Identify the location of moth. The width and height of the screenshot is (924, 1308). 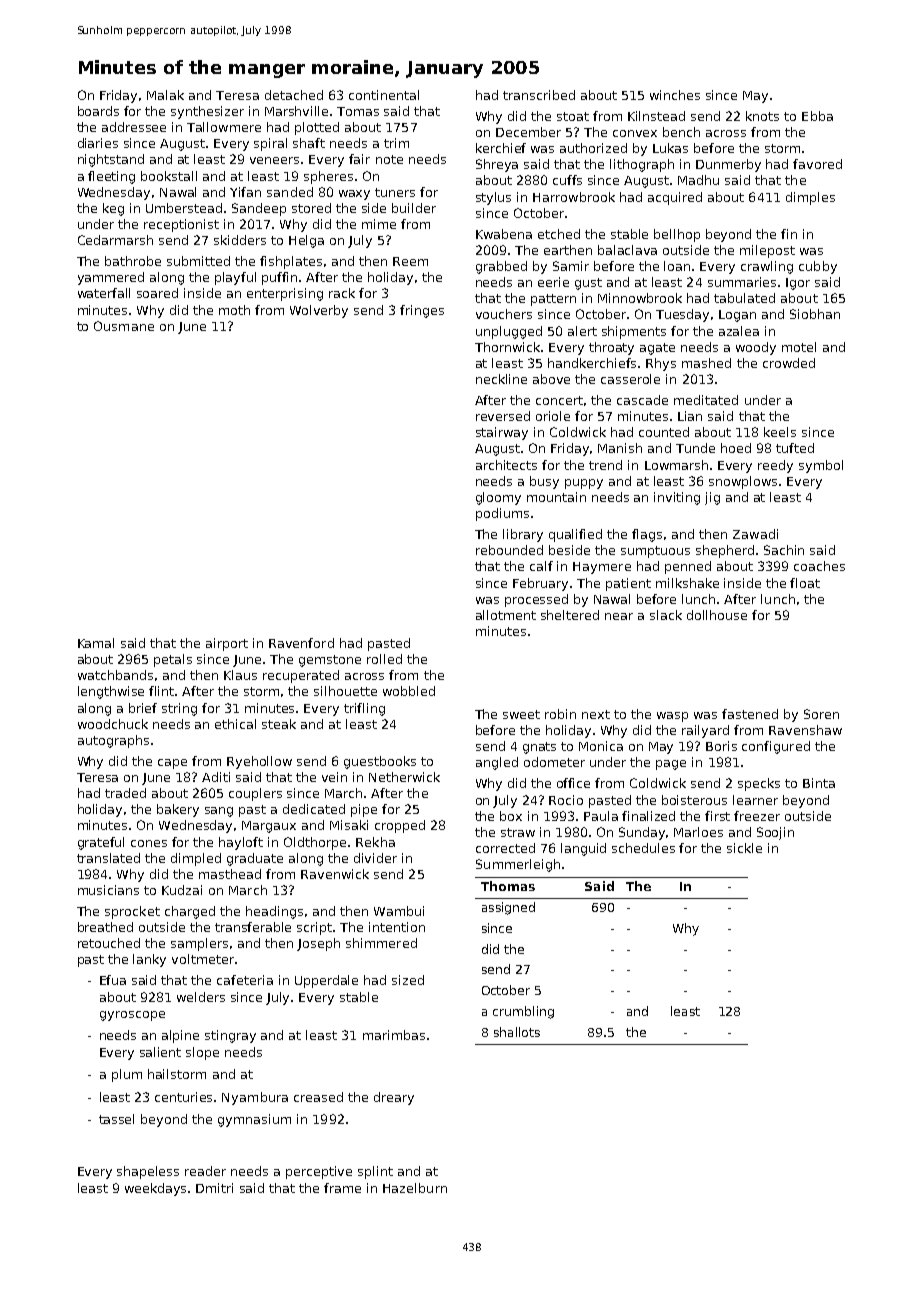
(234, 310).
